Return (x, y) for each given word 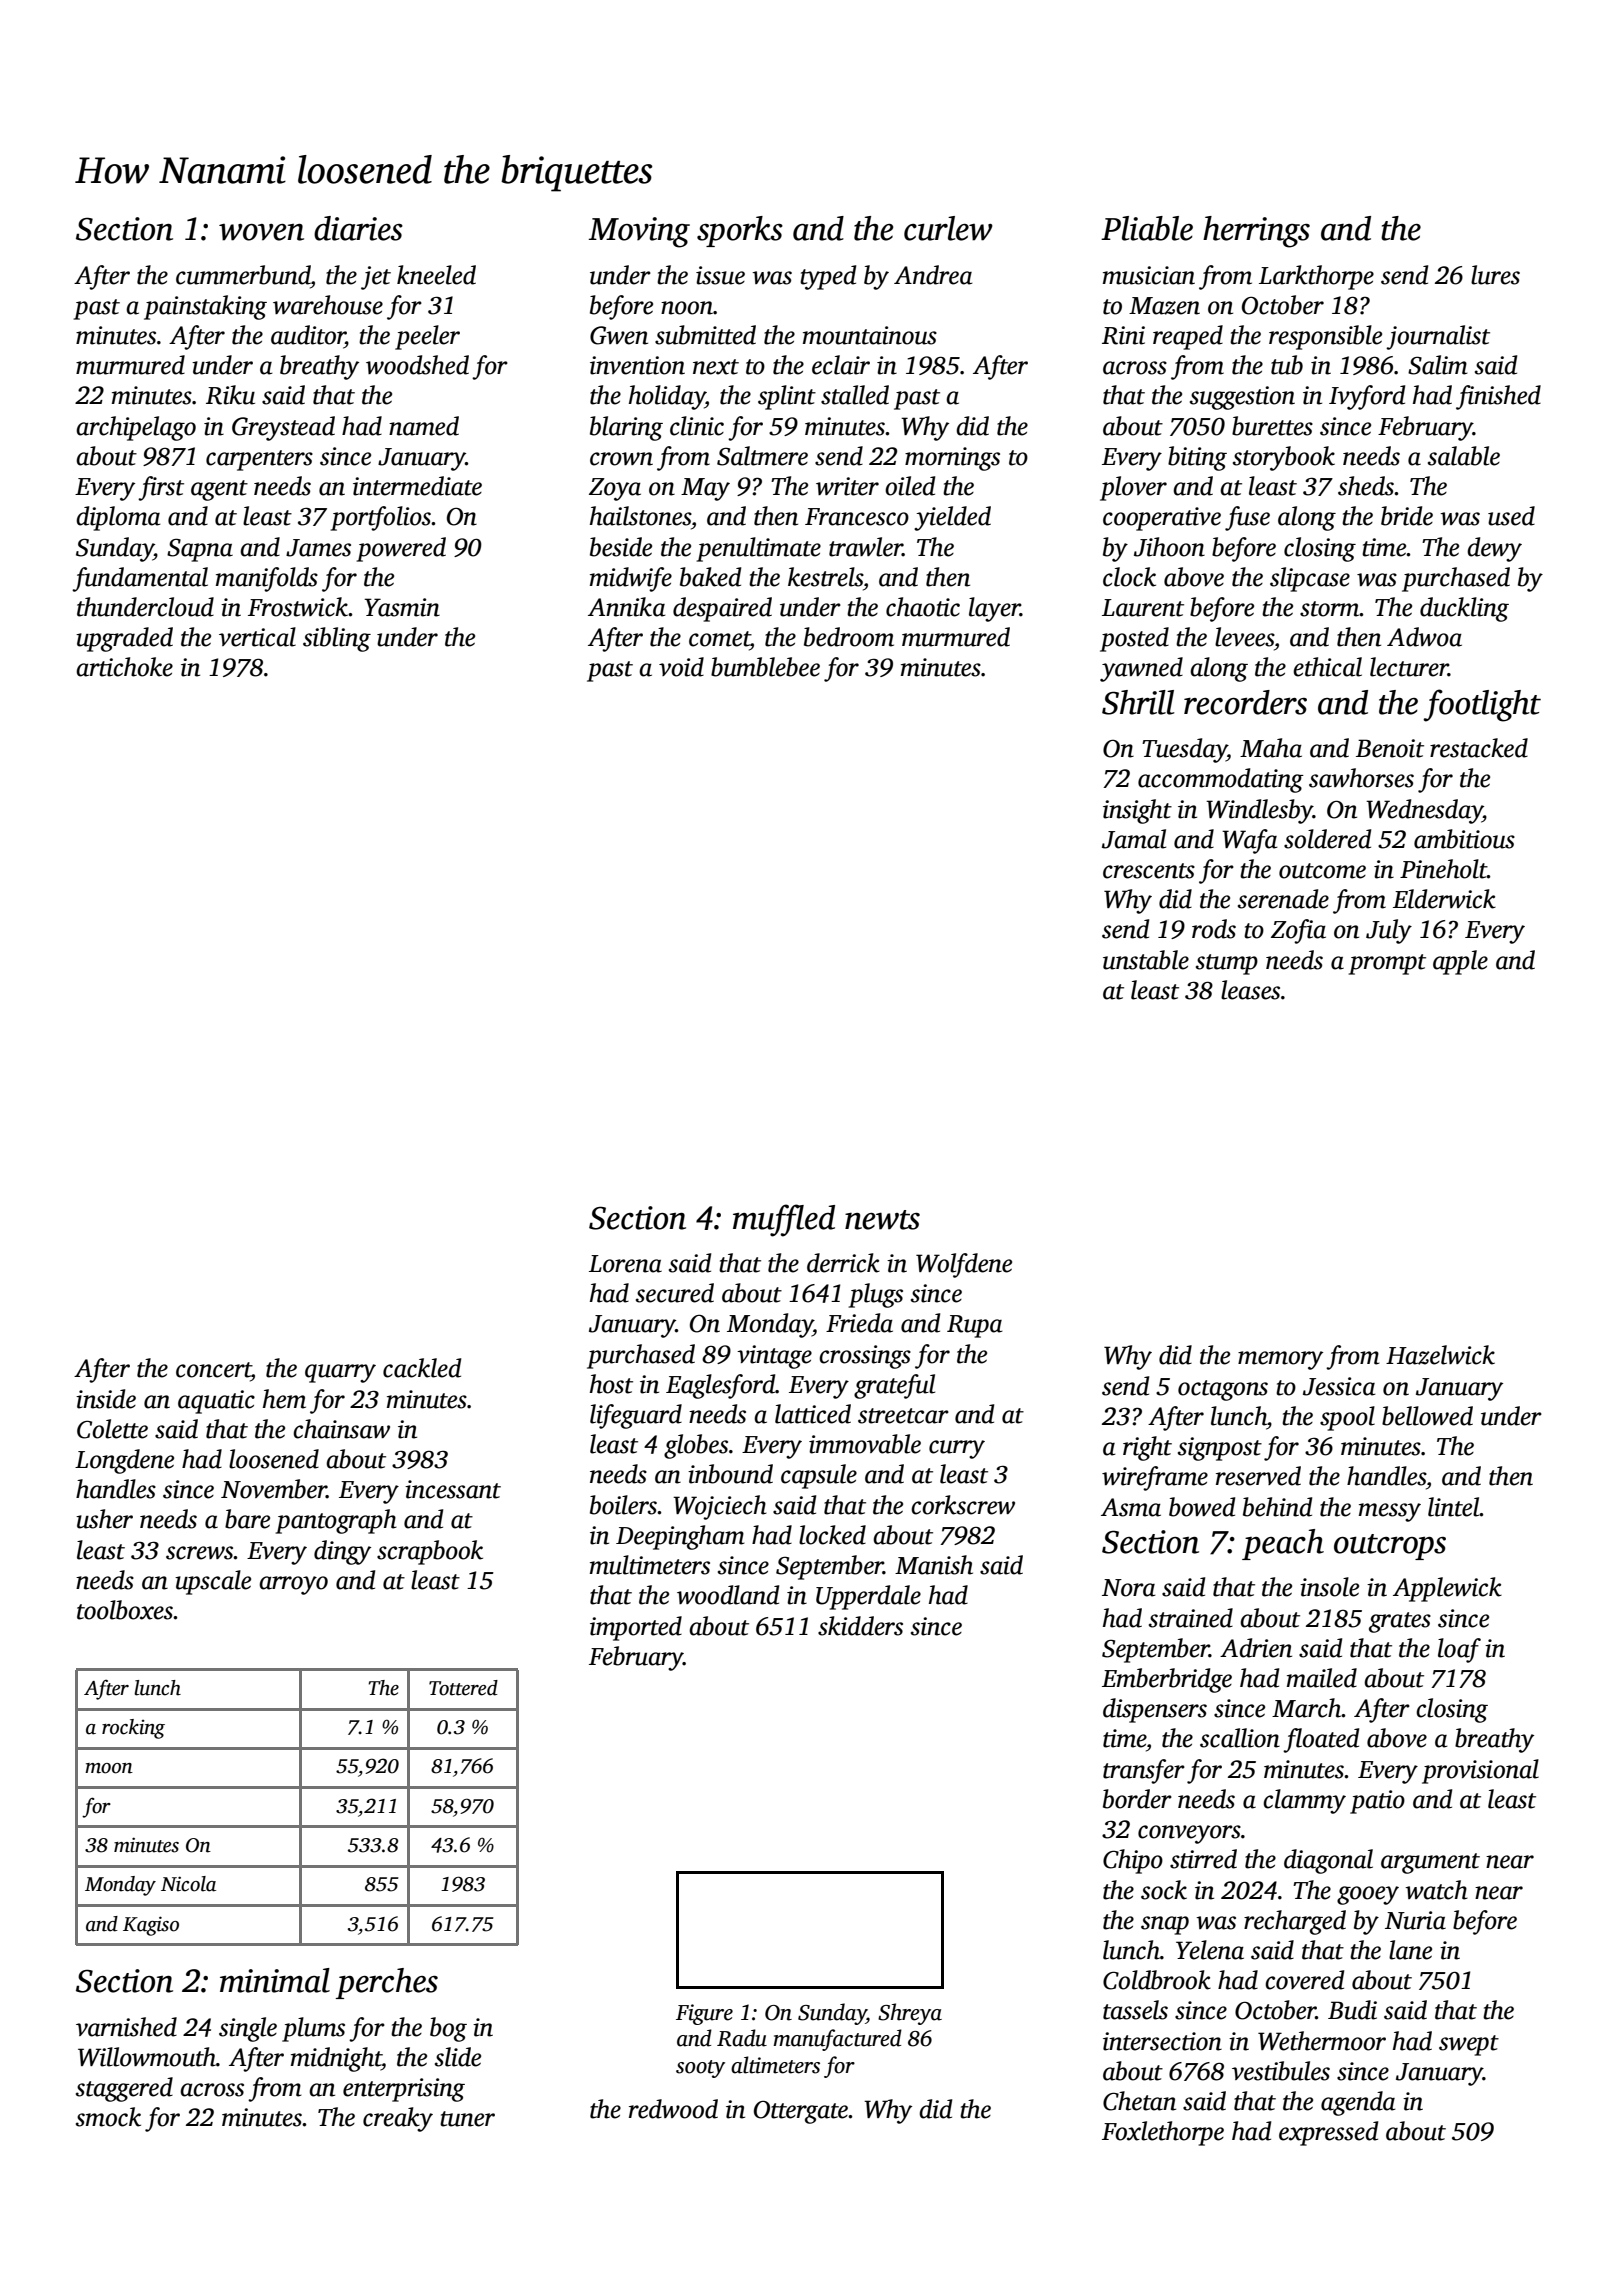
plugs (876, 1295)
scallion (1240, 1738)
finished (1498, 397)
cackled (422, 1368)
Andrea (933, 275)
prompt (1387, 964)
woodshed (417, 365)
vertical (257, 637)
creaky (398, 2119)
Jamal (1134, 839)
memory (1280, 1360)
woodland (728, 1595)
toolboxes (125, 1610)
